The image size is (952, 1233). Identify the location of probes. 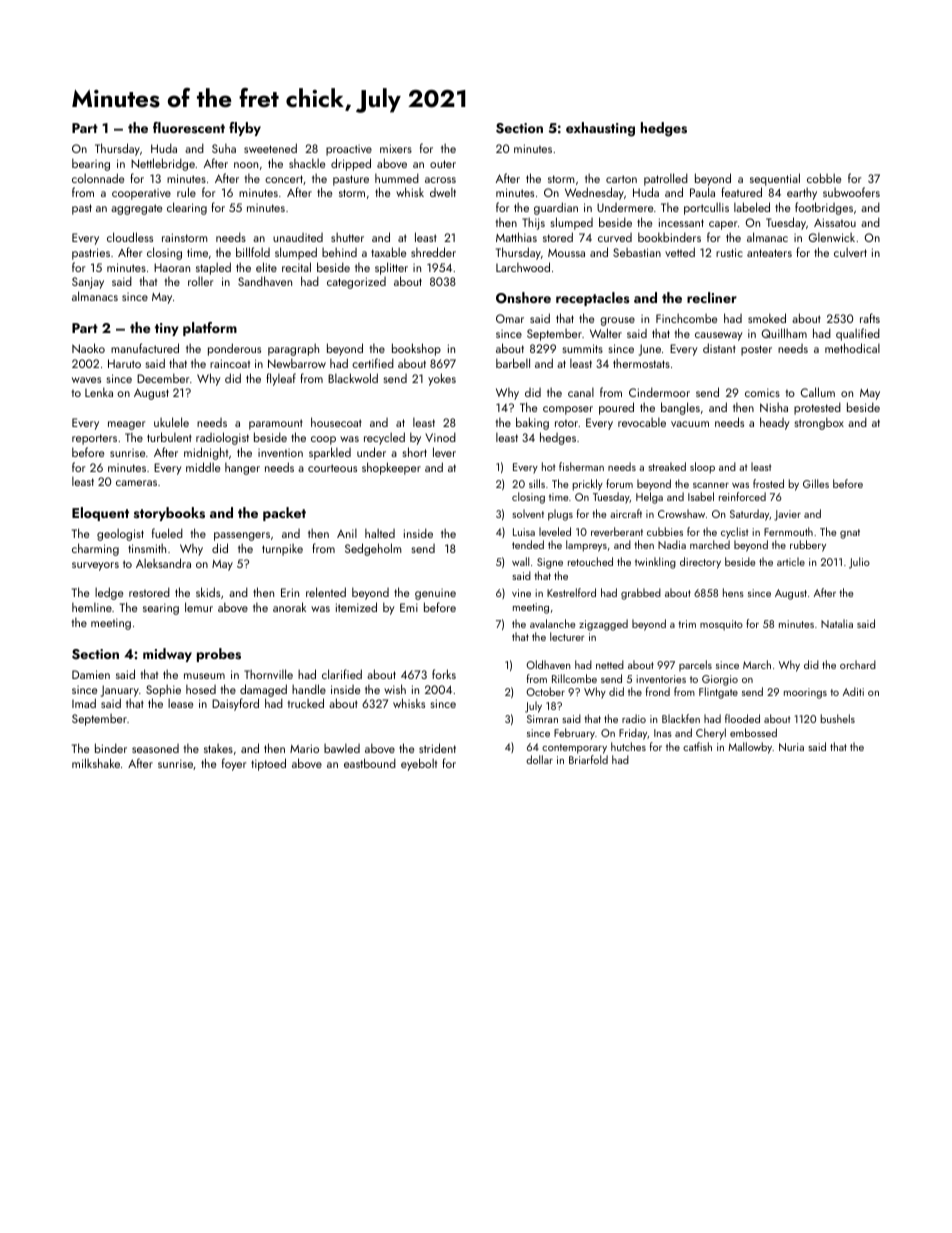
(219, 655).
